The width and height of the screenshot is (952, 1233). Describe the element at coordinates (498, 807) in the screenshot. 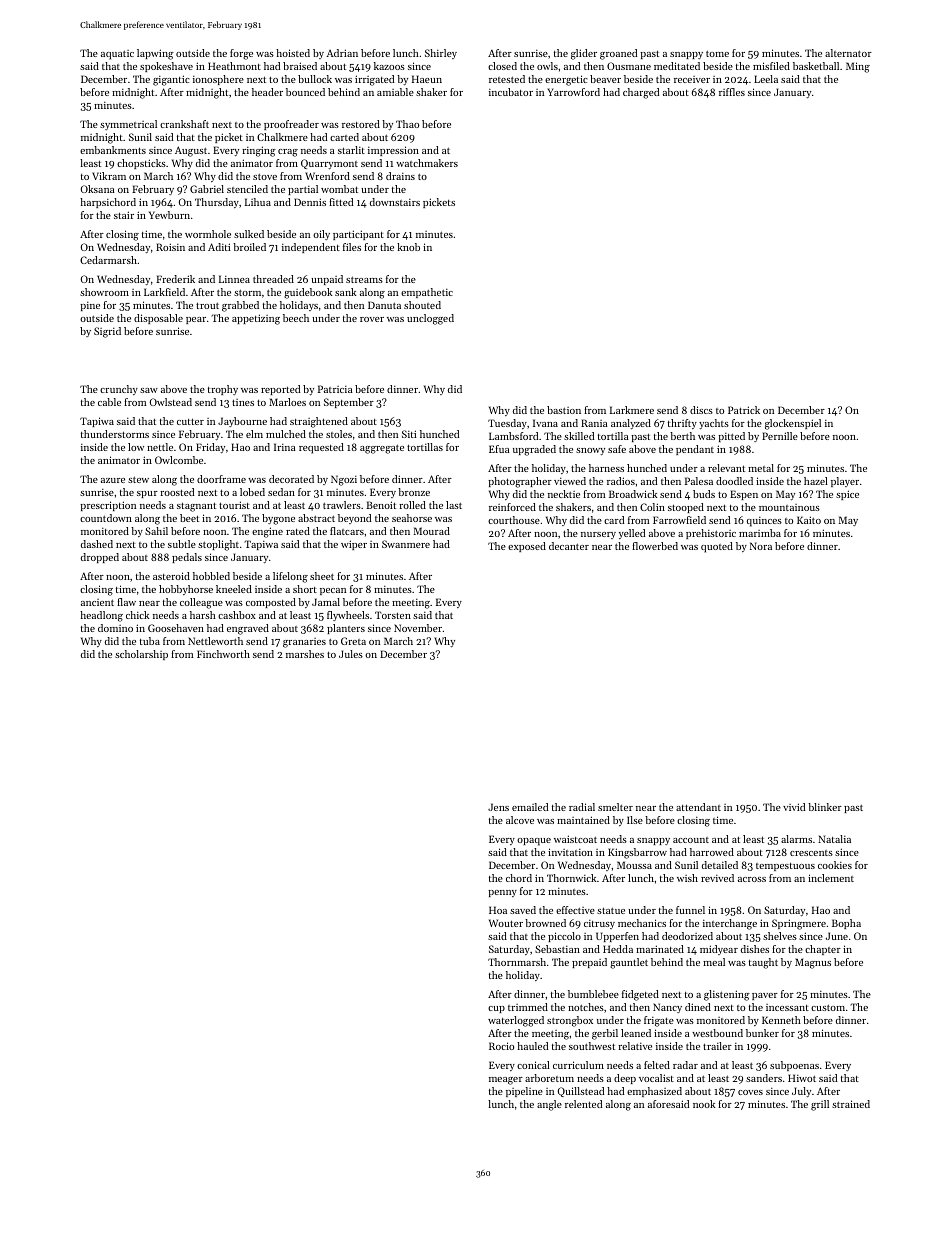

I see `Jens` at that location.
